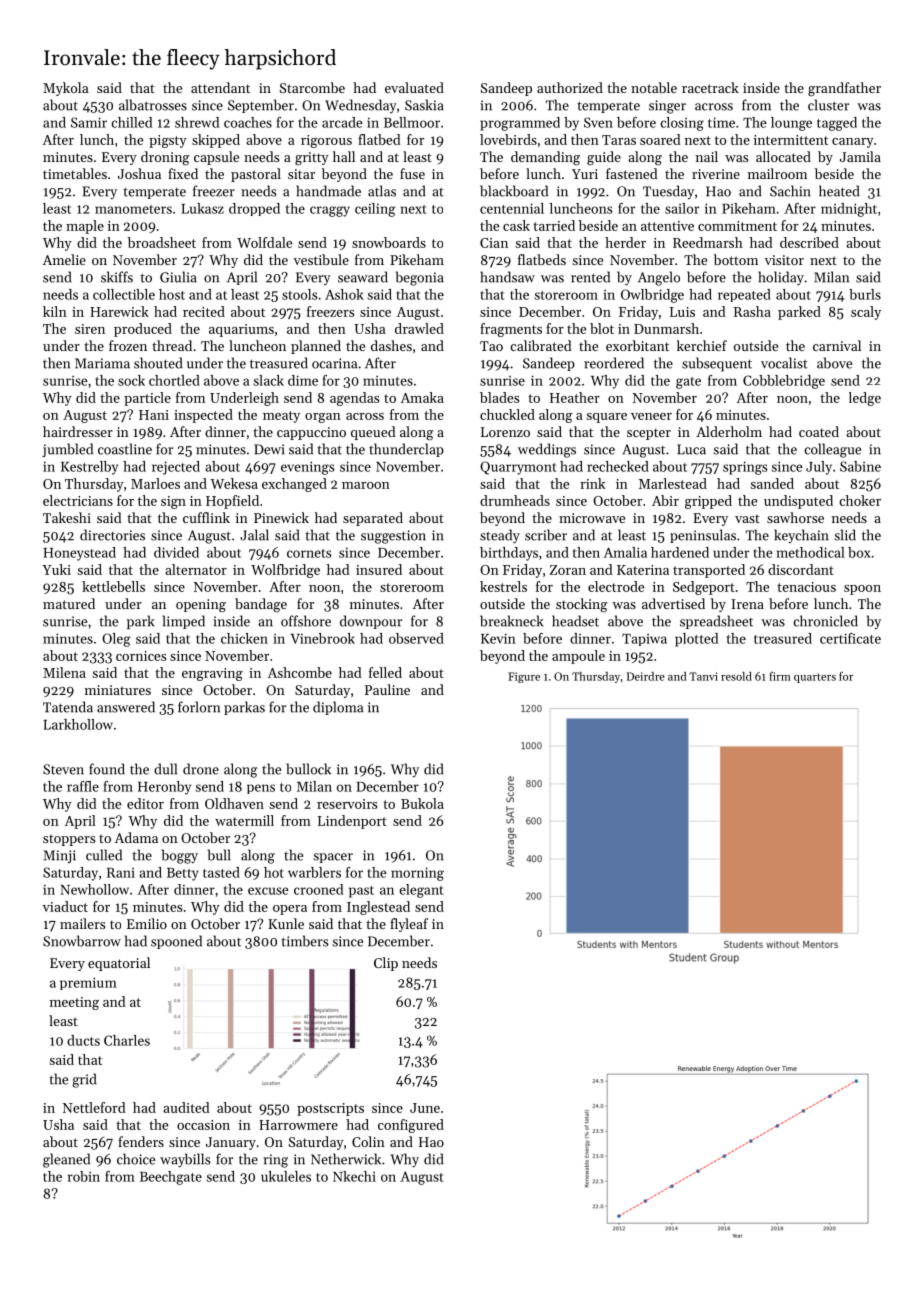 The height and width of the page is (1308, 924). Describe the element at coordinates (790, 191) in the page. I see `Sachin` at that location.
